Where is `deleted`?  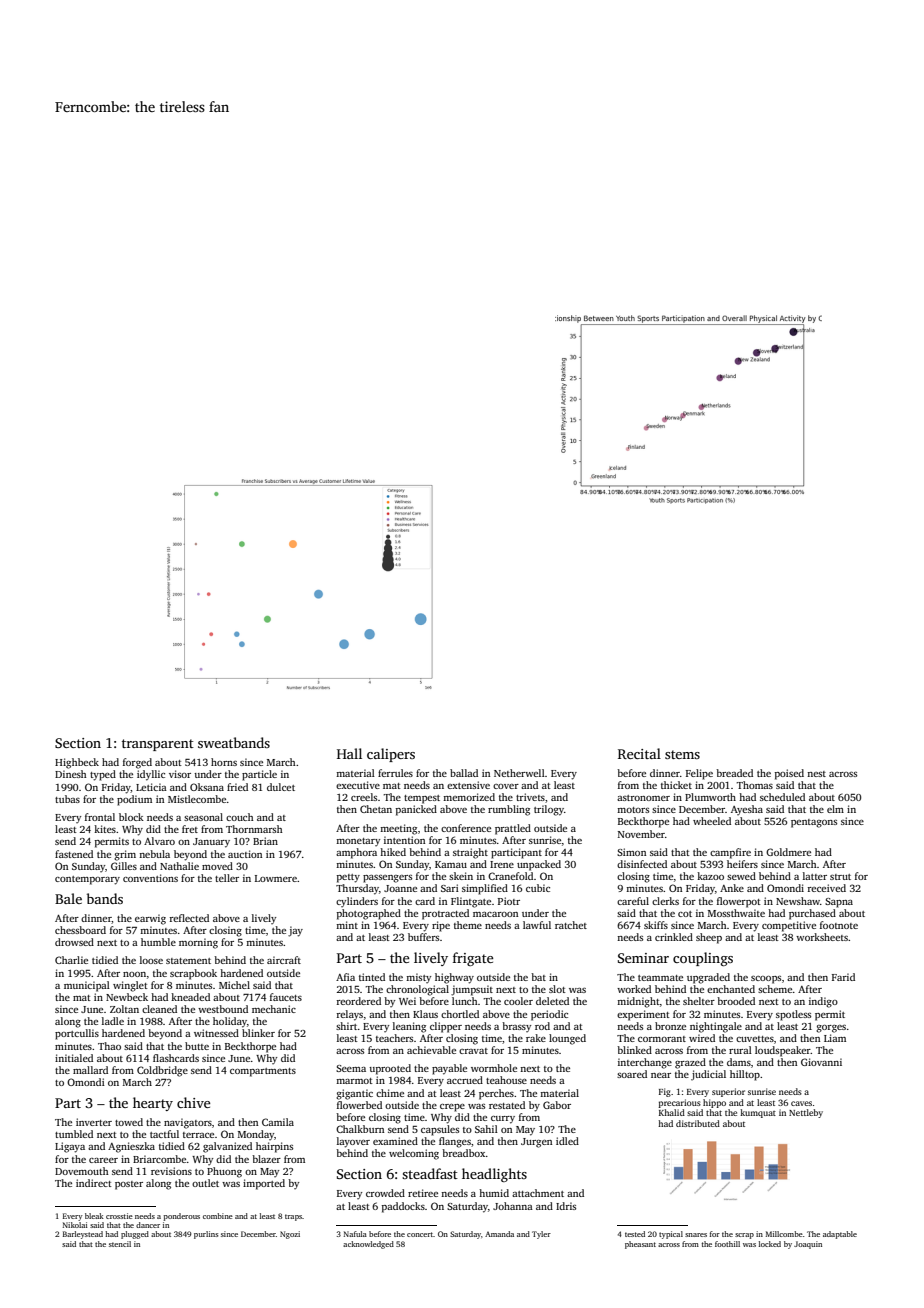
deleted is located at coordinates (552, 1001).
